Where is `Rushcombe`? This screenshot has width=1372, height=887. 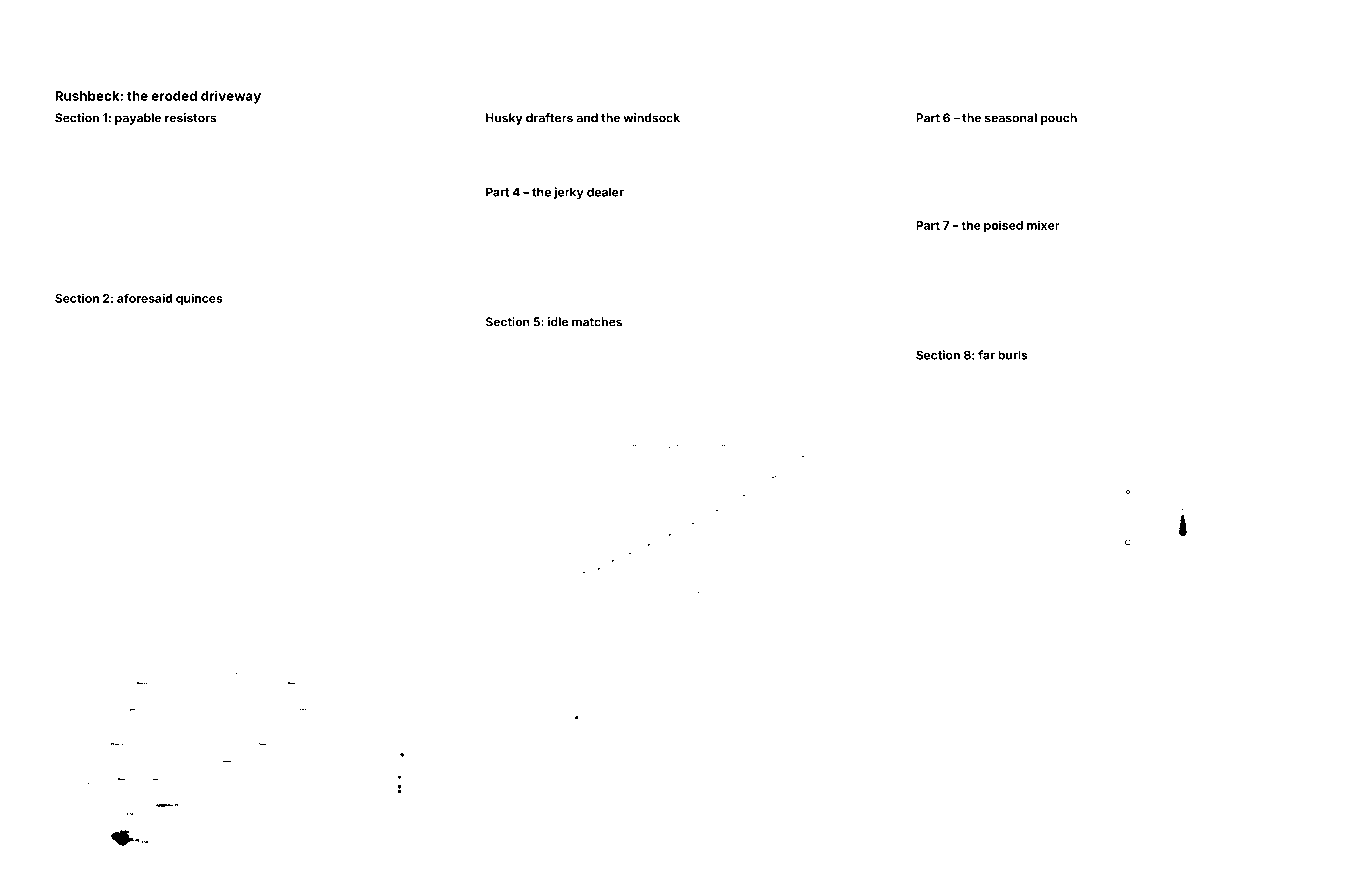
Rushcombe is located at coordinates (511, 220).
